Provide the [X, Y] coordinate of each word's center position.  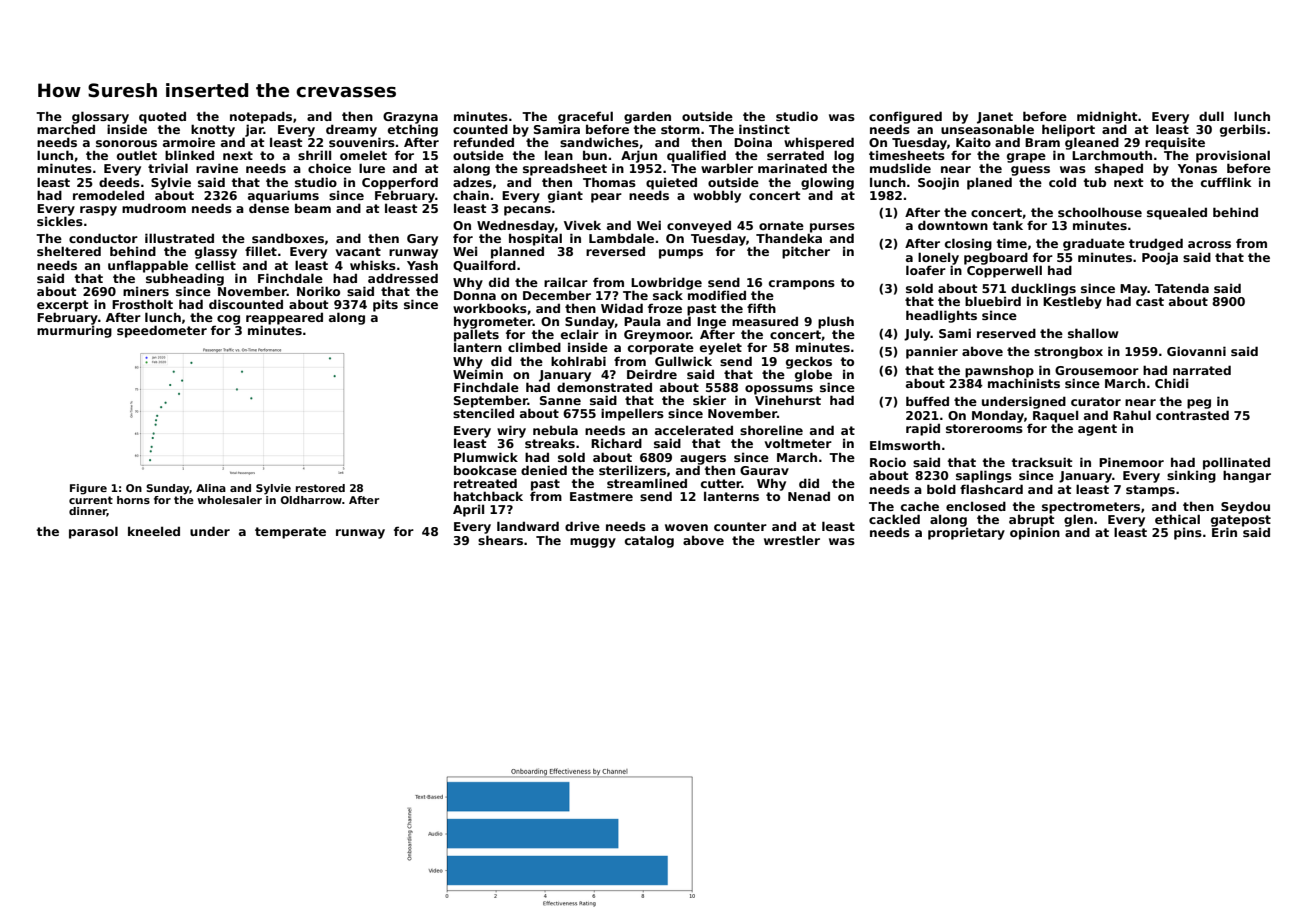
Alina [211, 488]
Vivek [582, 225]
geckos [809, 362]
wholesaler [230, 500]
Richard [616, 443]
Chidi [1171, 383]
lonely [938, 258]
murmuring [74, 331]
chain [471, 195]
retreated [485, 483]
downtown [953, 225]
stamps [1150, 491]
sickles [60, 221]
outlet [137, 155]
